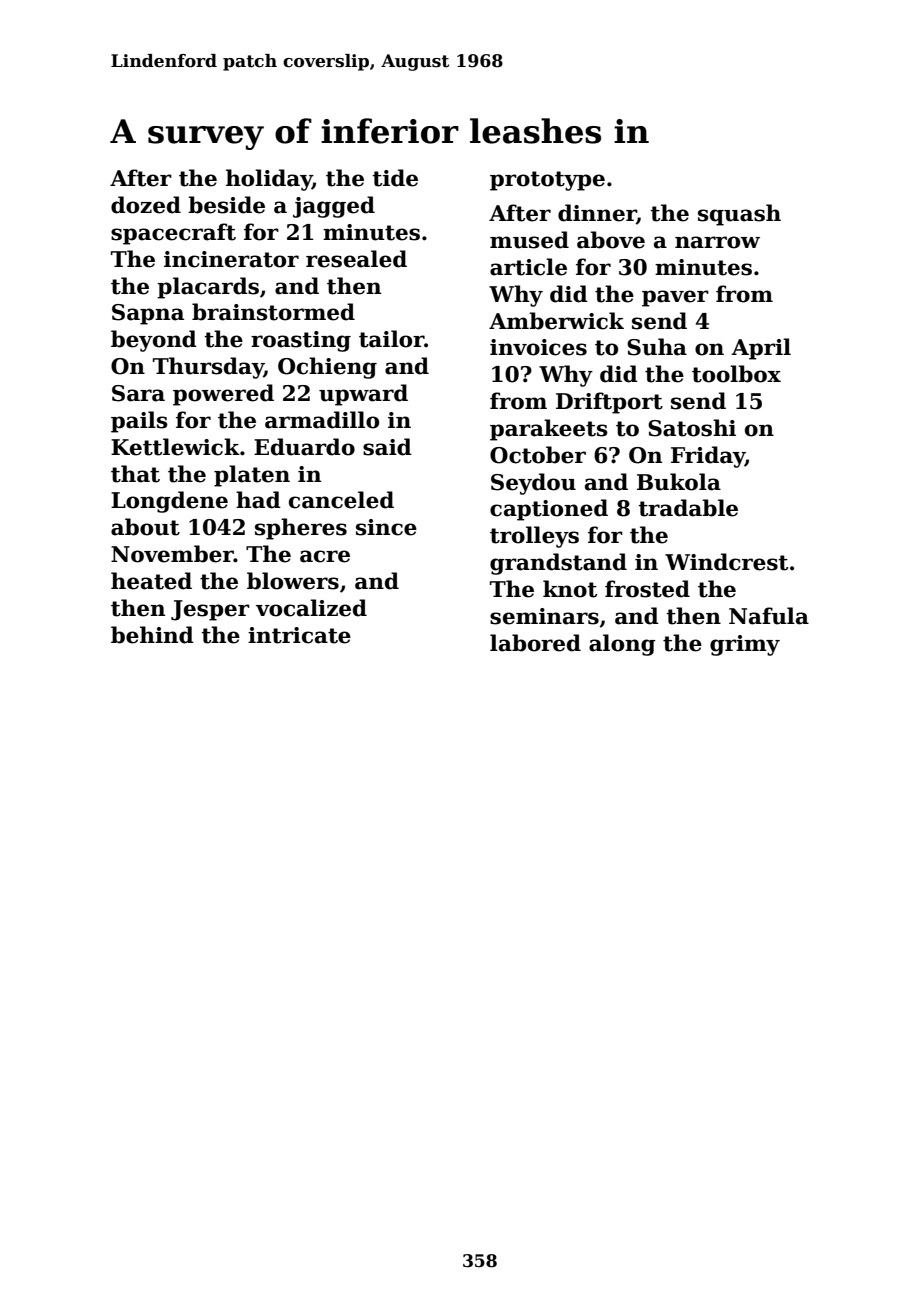 The image size is (924, 1311). Describe the element at coordinates (210, 610) in the image. I see `Jesper` at that location.
